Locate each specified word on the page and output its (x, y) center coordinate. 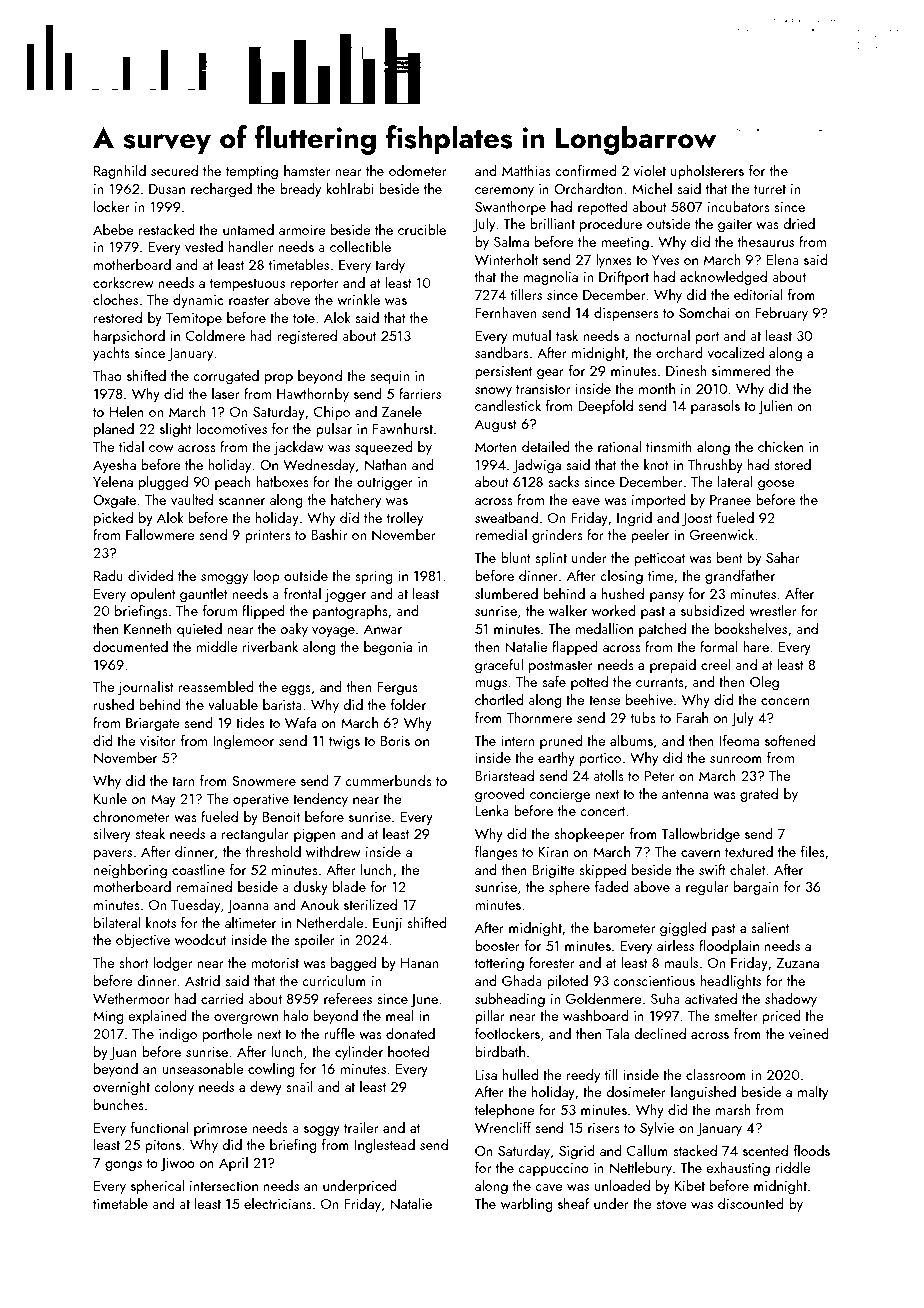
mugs (491, 685)
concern (785, 701)
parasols (715, 407)
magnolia (551, 278)
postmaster (561, 667)
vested (204, 246)
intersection (224, 1186)
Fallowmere (160, 534)
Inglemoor (243, 742)
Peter (659, 776)
